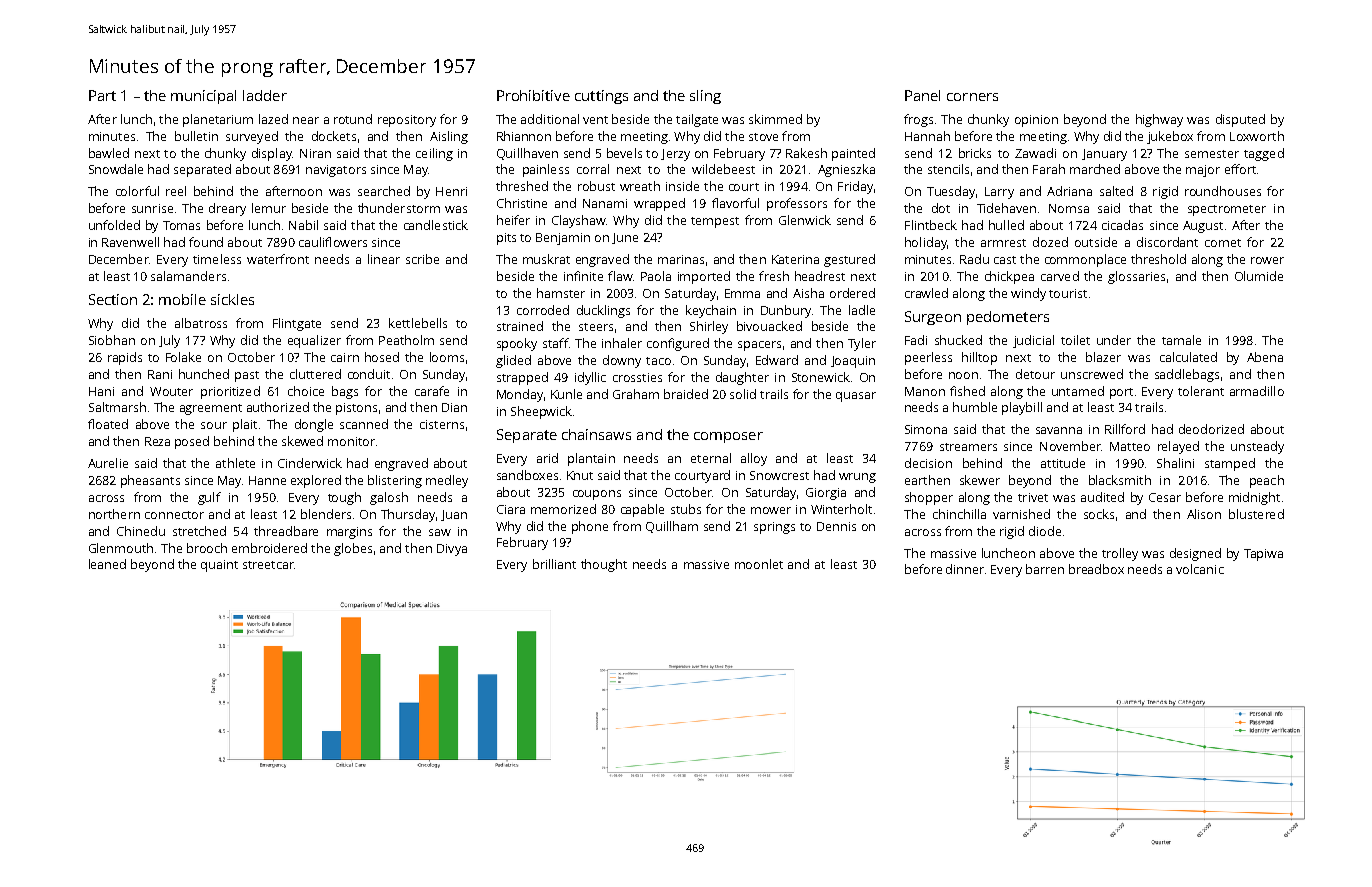 The image size is (1372, 887). What do you see at coordinates (247, 376) in the screenshot?
I see `past` at bounding box center [247, 376].
